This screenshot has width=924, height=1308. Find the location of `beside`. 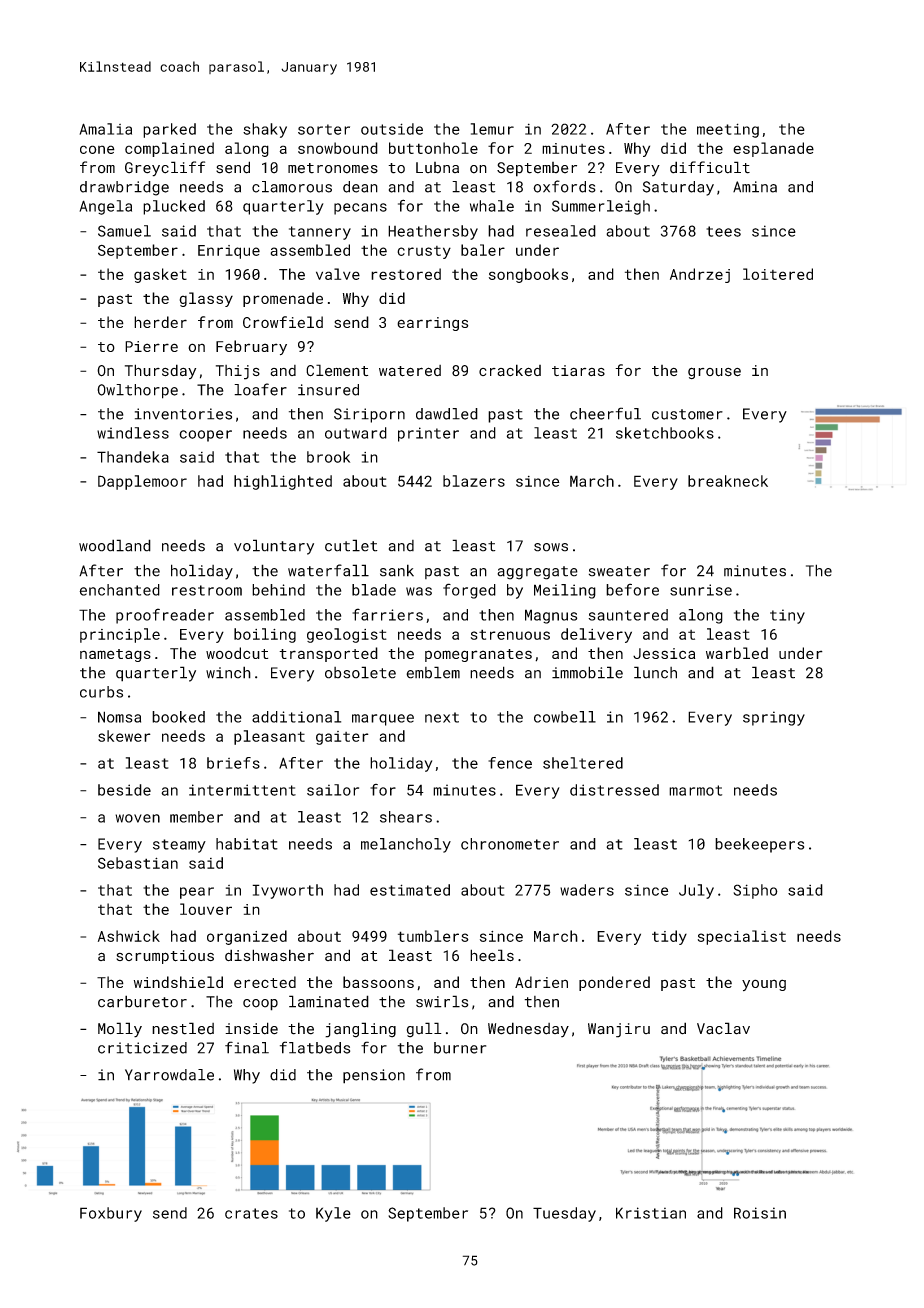

beside is located at coordinates (124, 790).
